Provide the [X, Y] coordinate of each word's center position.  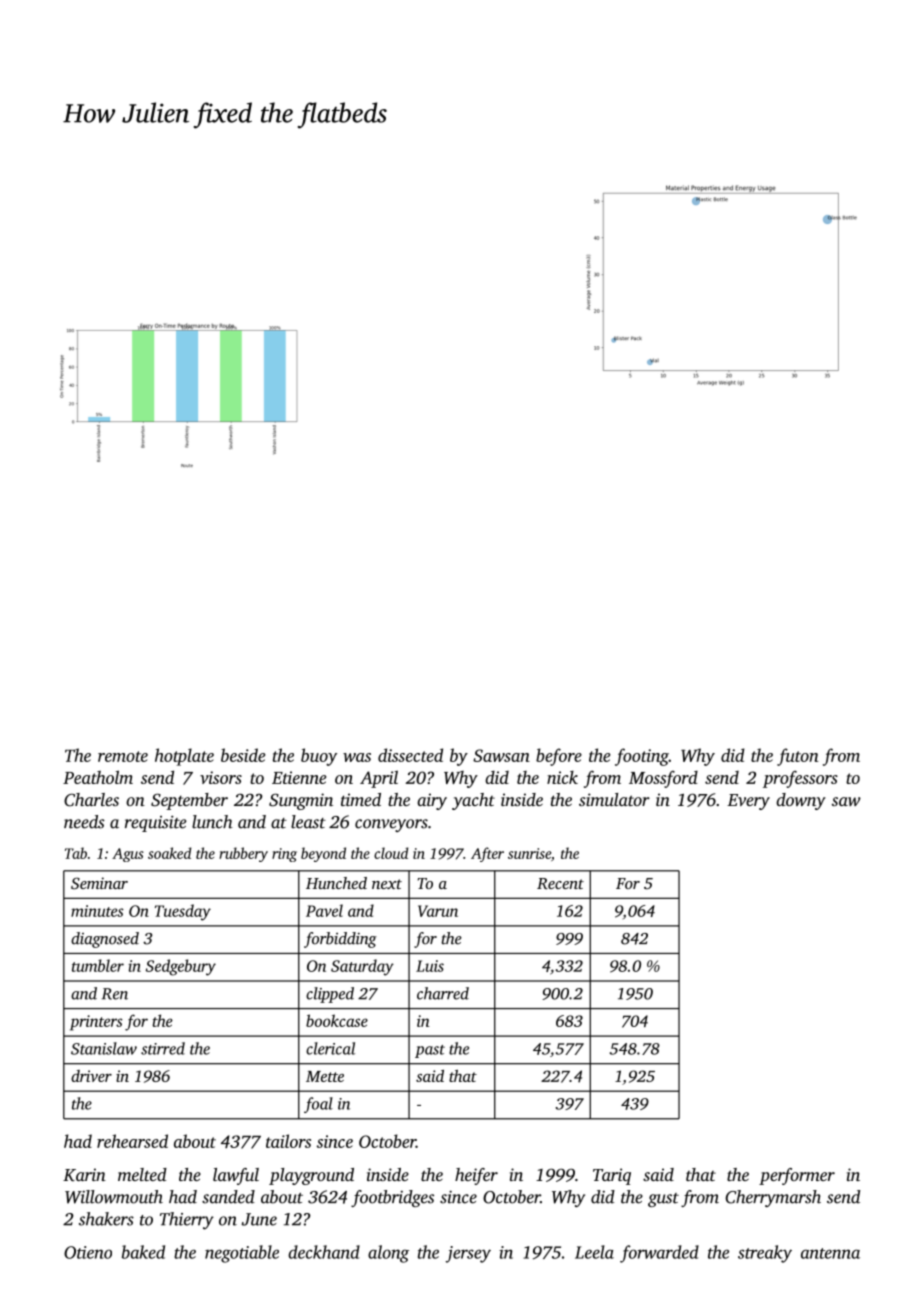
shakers [106, 1219]
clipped [330, 995]
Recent [560, 883]
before [559, 757]
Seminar [99, 883]
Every [748, 802]
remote [123, 756]
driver [91, 1076]
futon [797, 757]
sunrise [529, 853]
